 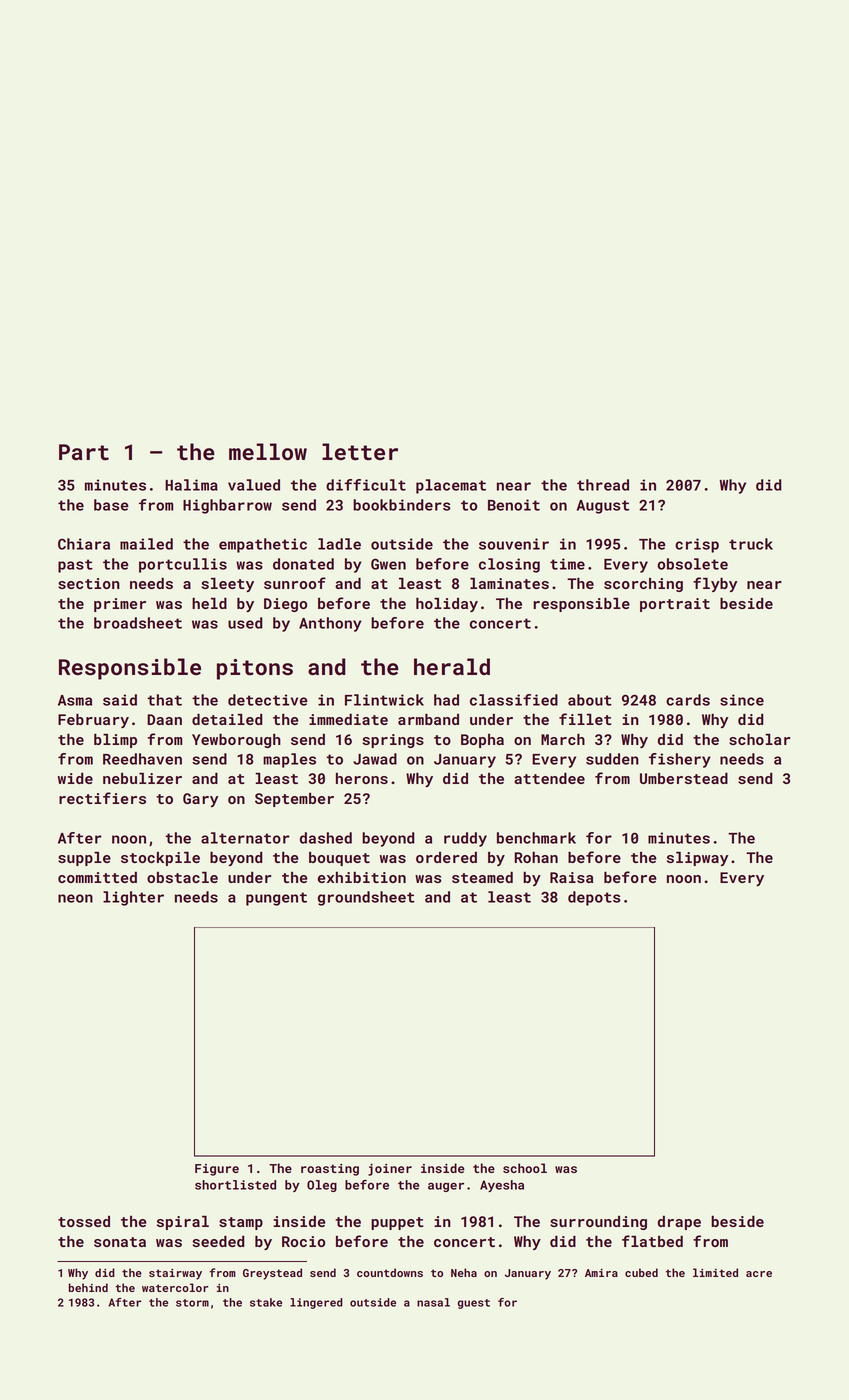 I want to click on sudden, so click(x=612, y=759).
